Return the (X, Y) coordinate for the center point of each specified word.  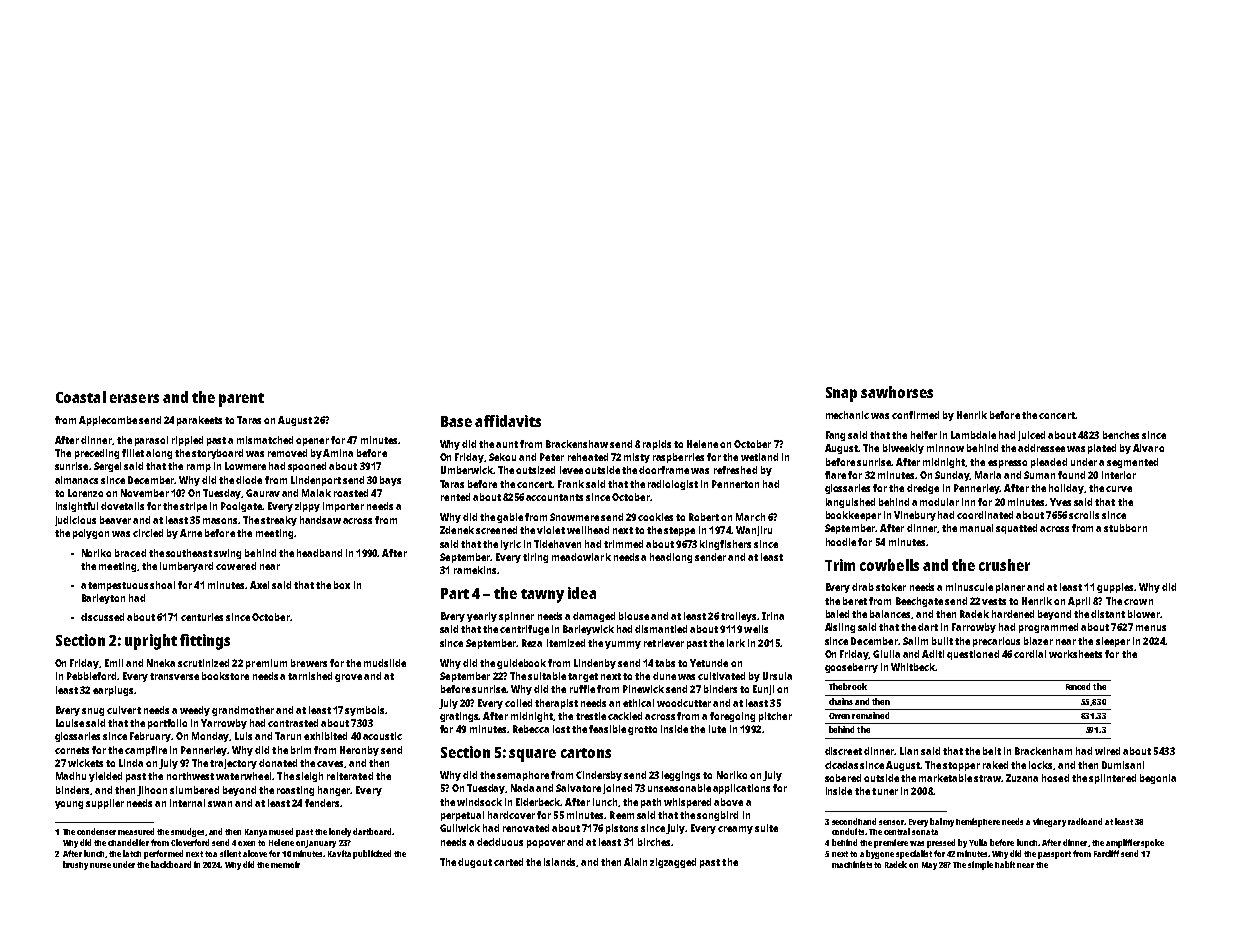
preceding (97, 454)
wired (1107, 751)
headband (319, 553)
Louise (70, 723)
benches (1121, 435)
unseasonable (679, 788)
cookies (655, 517)
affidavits (508, 421)
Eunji (763, 690)
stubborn (1125, 528)
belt (992, 751)
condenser (96, 831)
